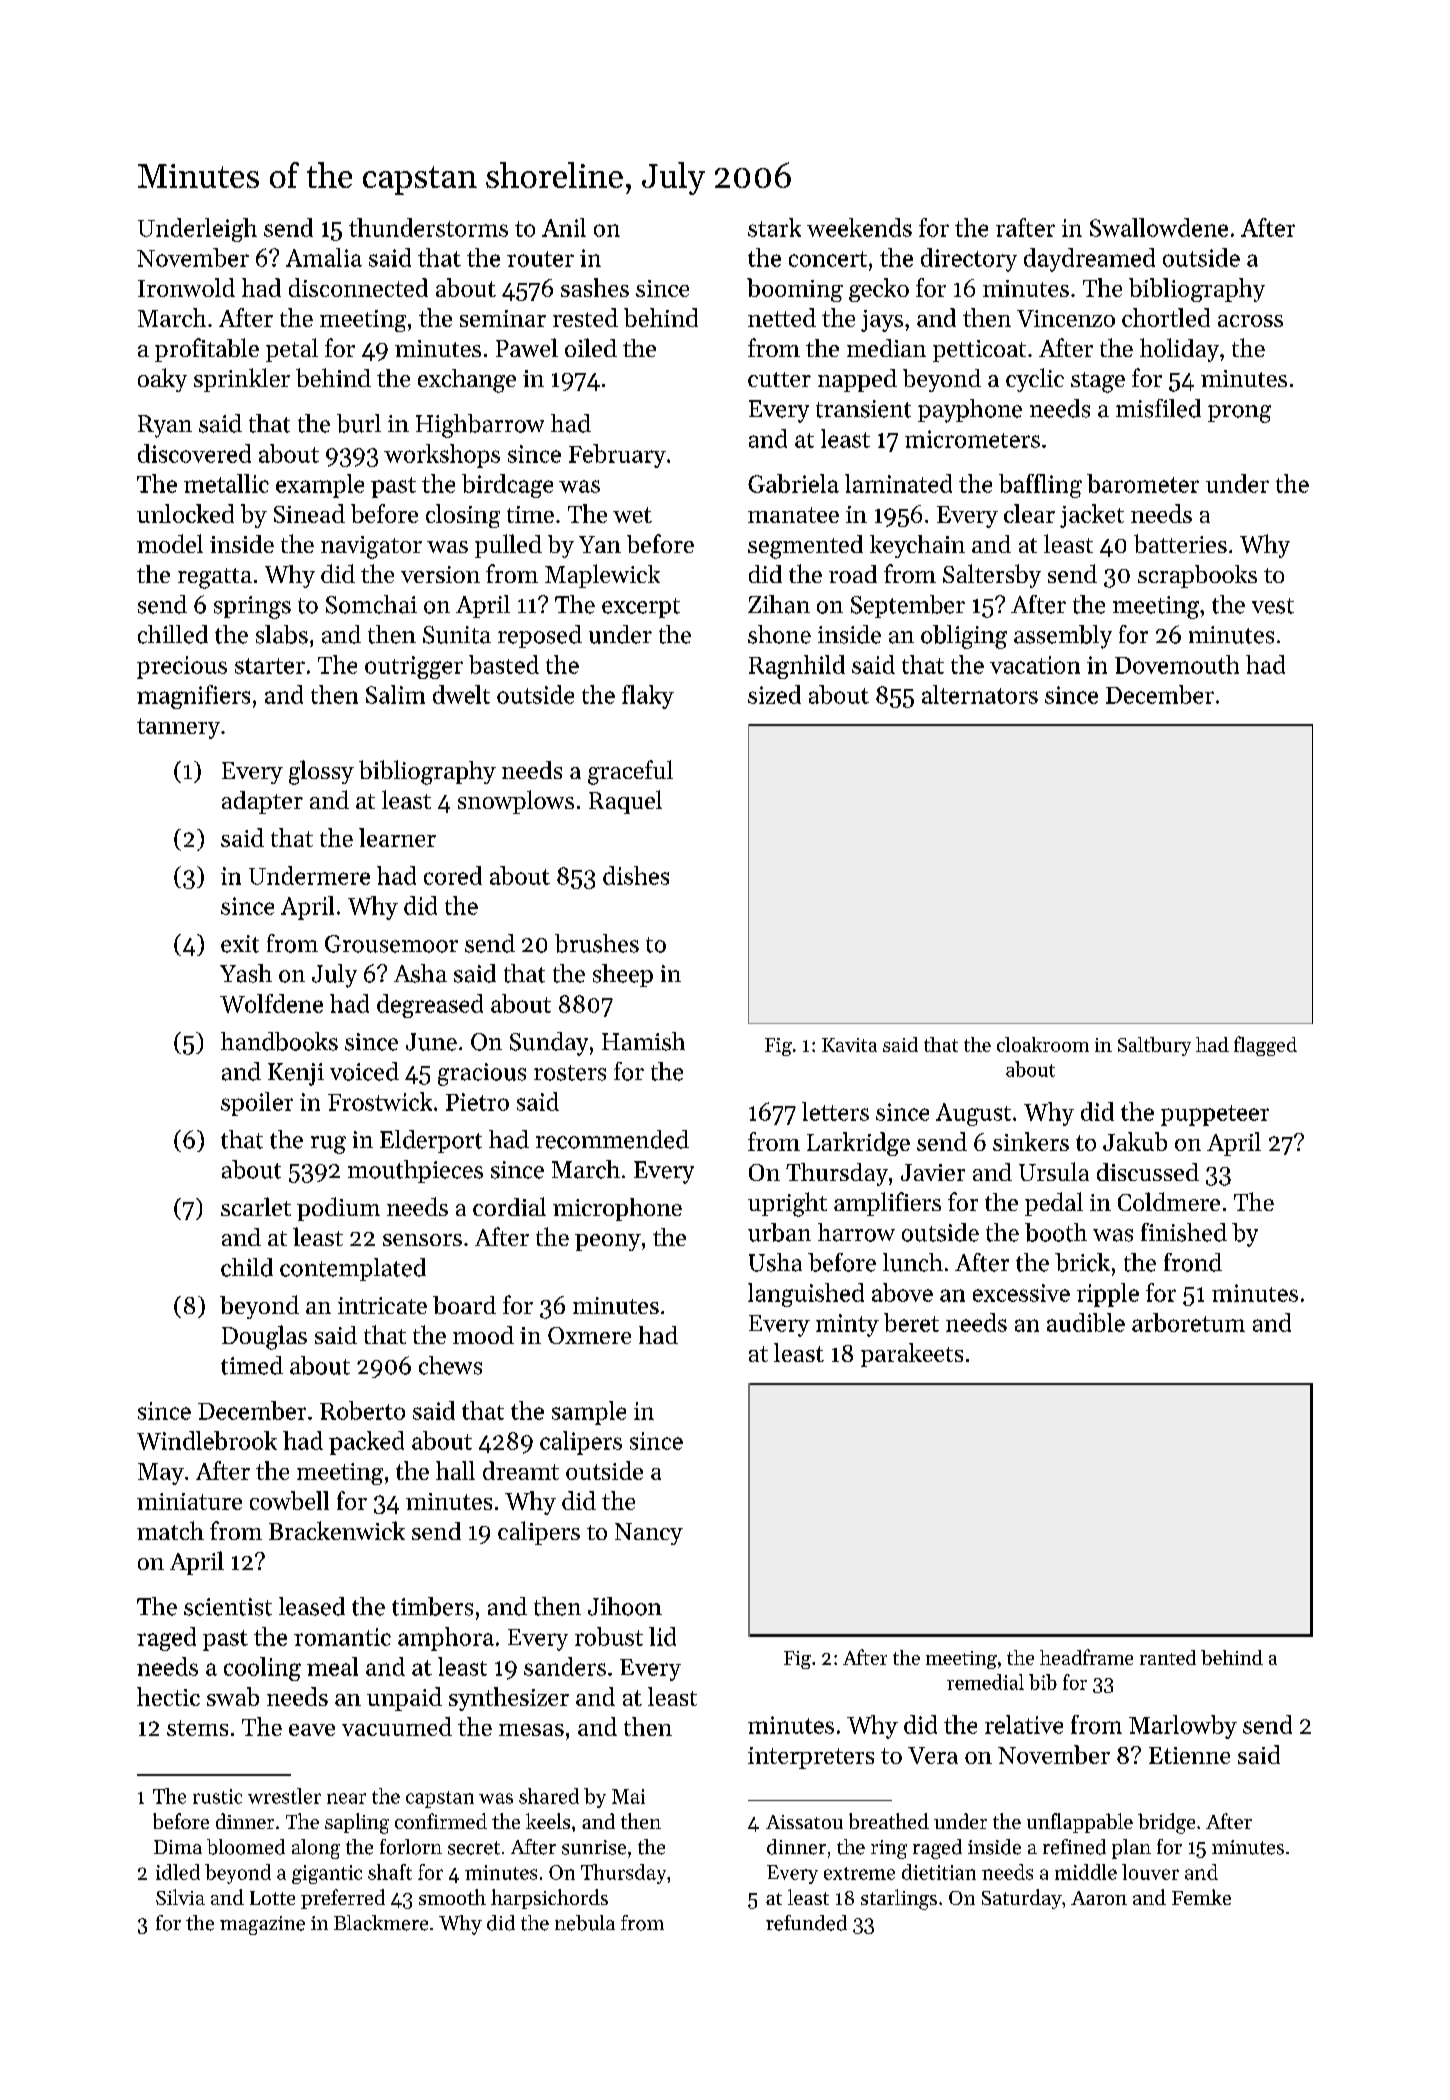 This screenshot has width=1450, height=2100. What do you see at coordinates (180, 1897) in the screenshot?
I see `Silvia` at bounding box center [180, 1897].
